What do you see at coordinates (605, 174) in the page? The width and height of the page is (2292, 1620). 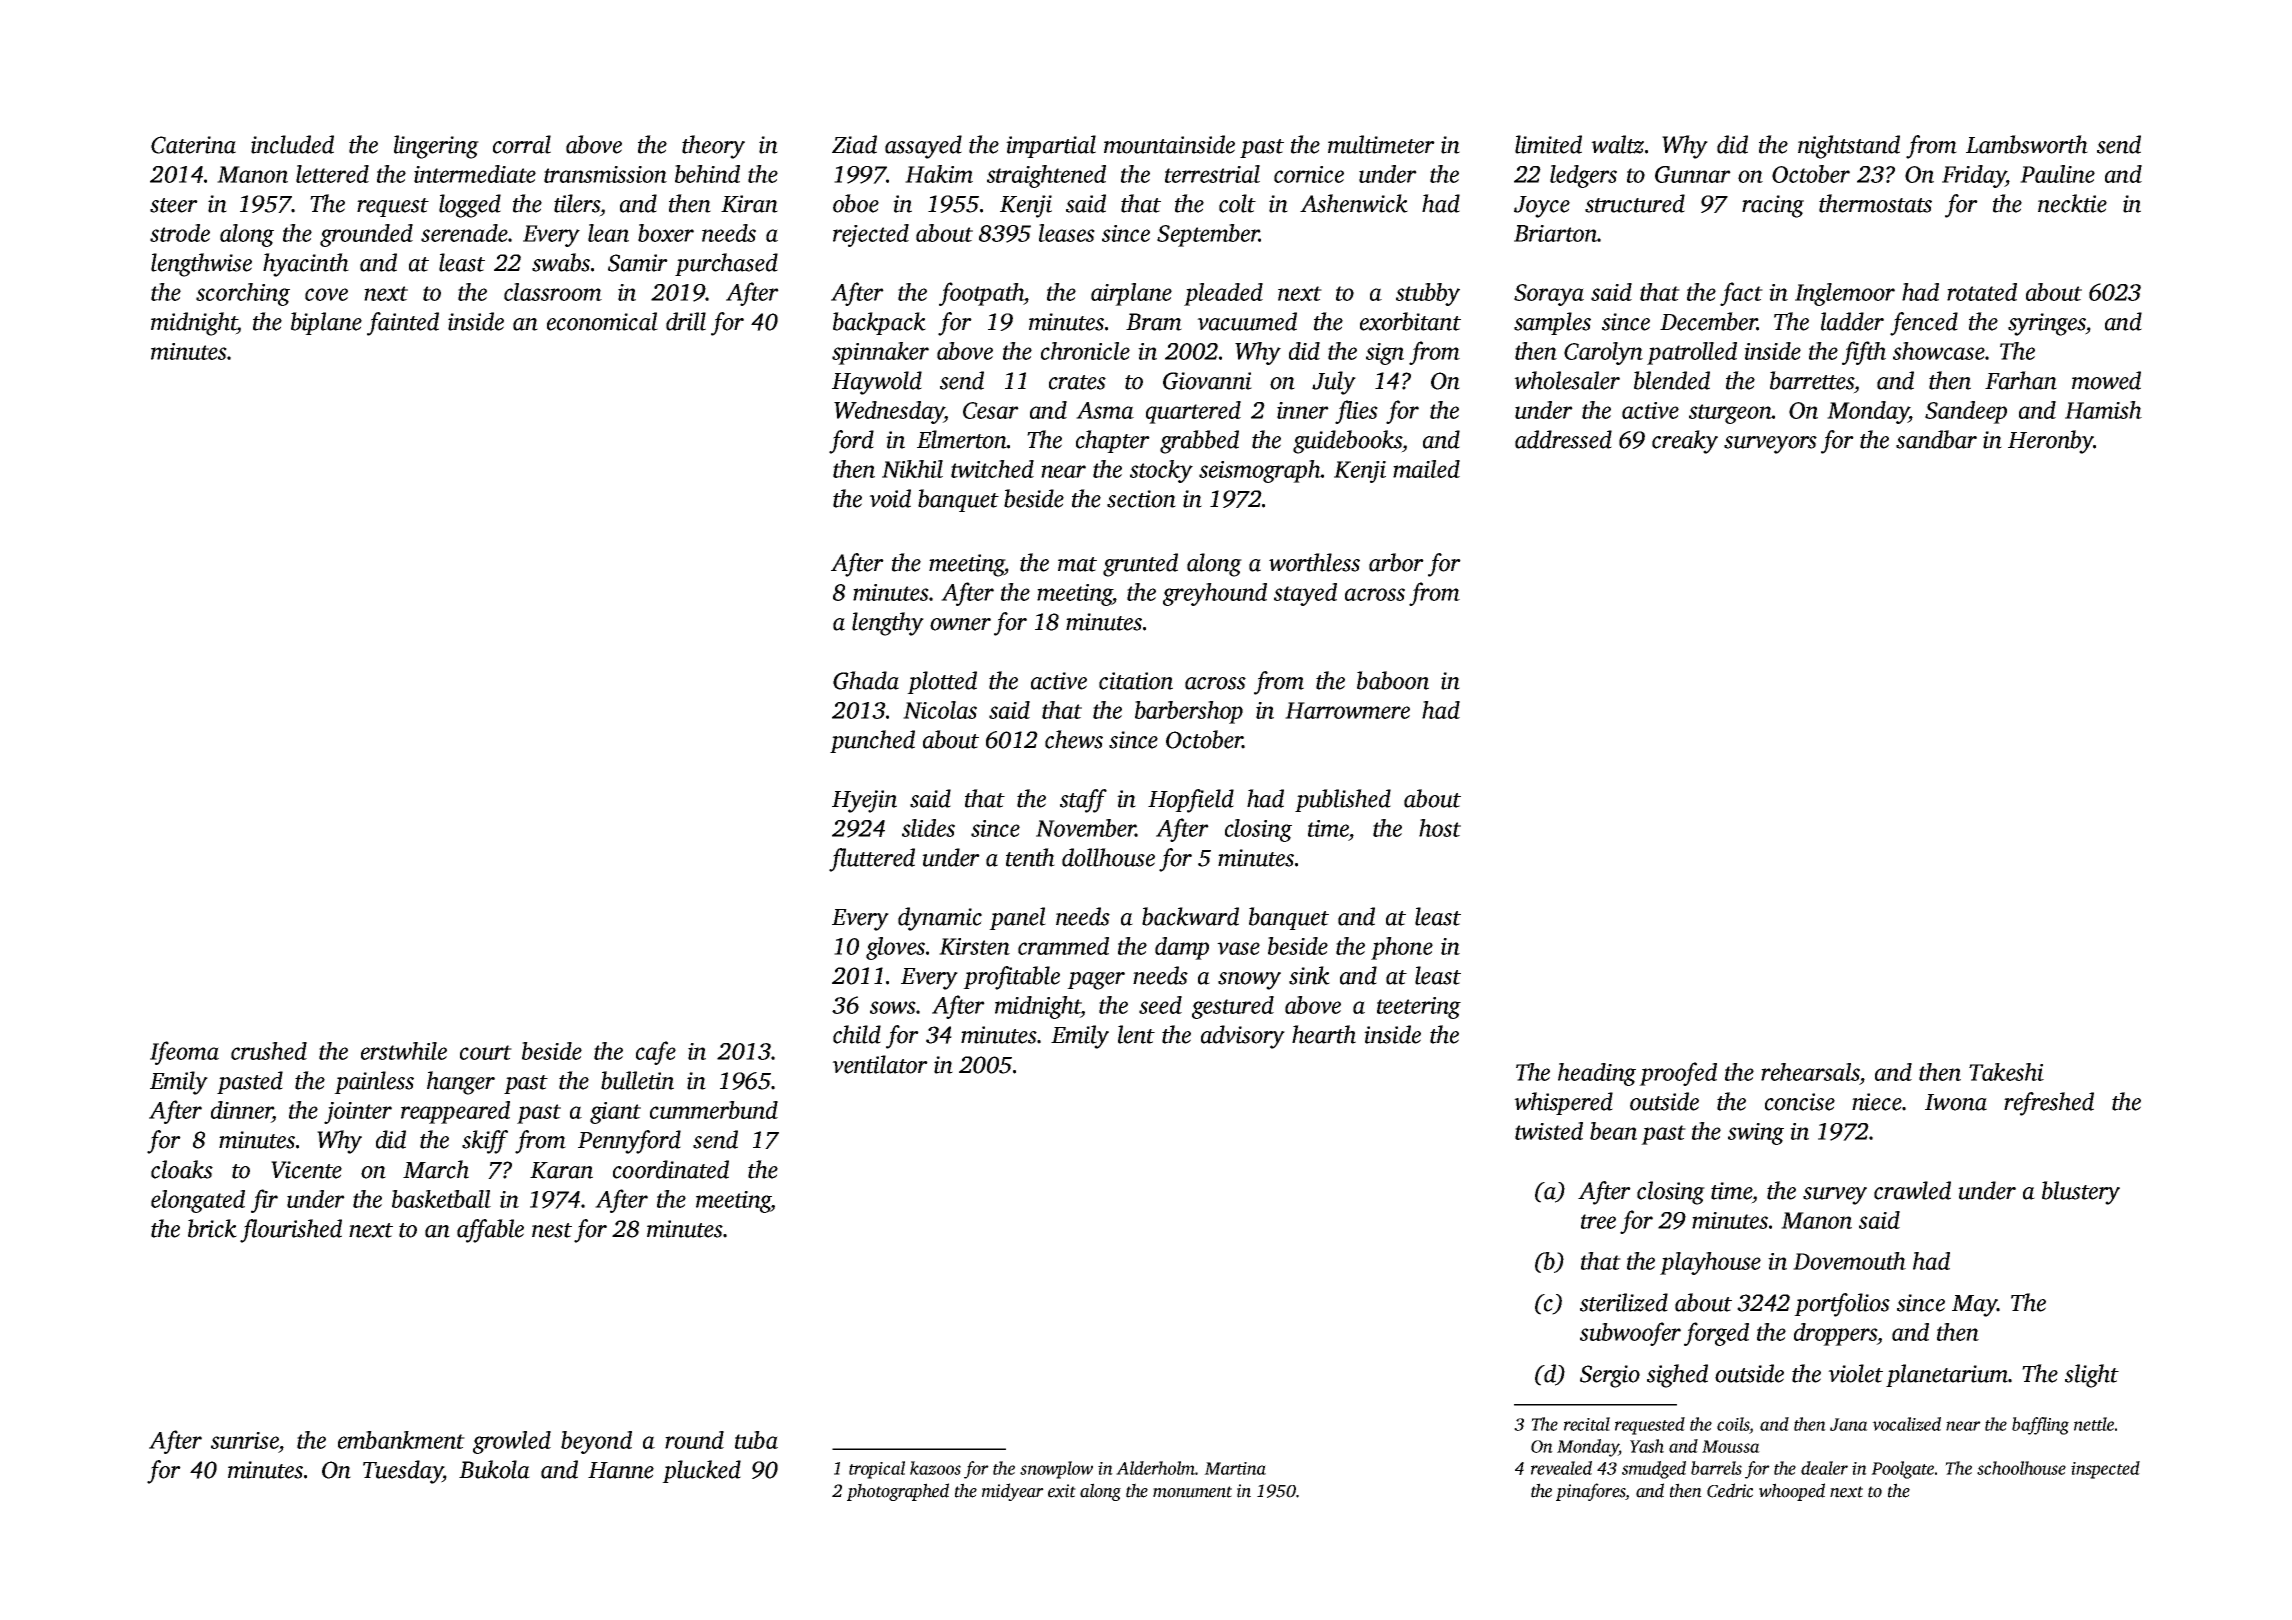 I see `transmission` at bounding box center [605, 174].
